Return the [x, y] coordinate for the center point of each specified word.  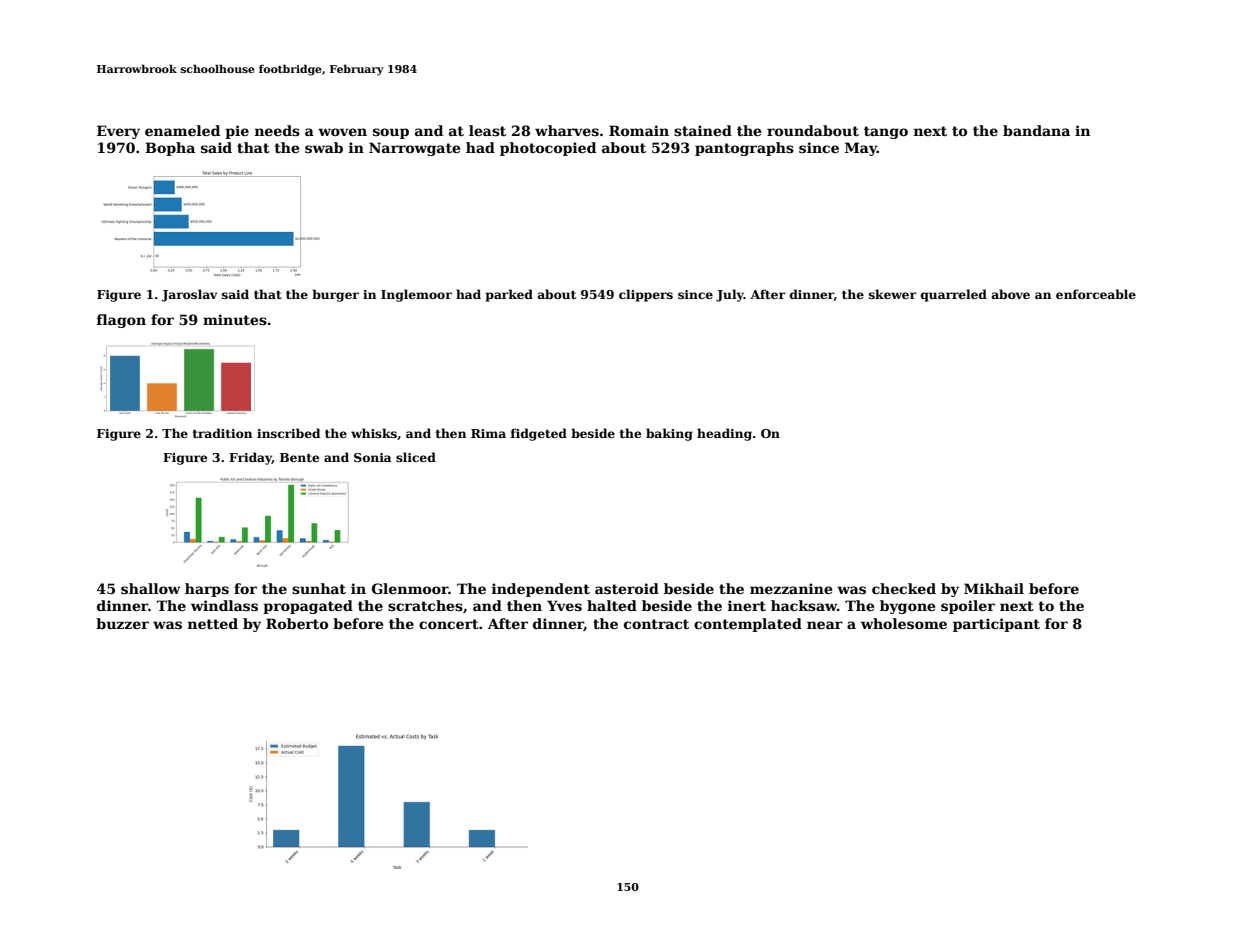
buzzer [122, 623]
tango [886, 132]
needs [277, 130]
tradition [222, 433]
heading [724, 434]
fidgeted [539, 434]
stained [703, 130]
